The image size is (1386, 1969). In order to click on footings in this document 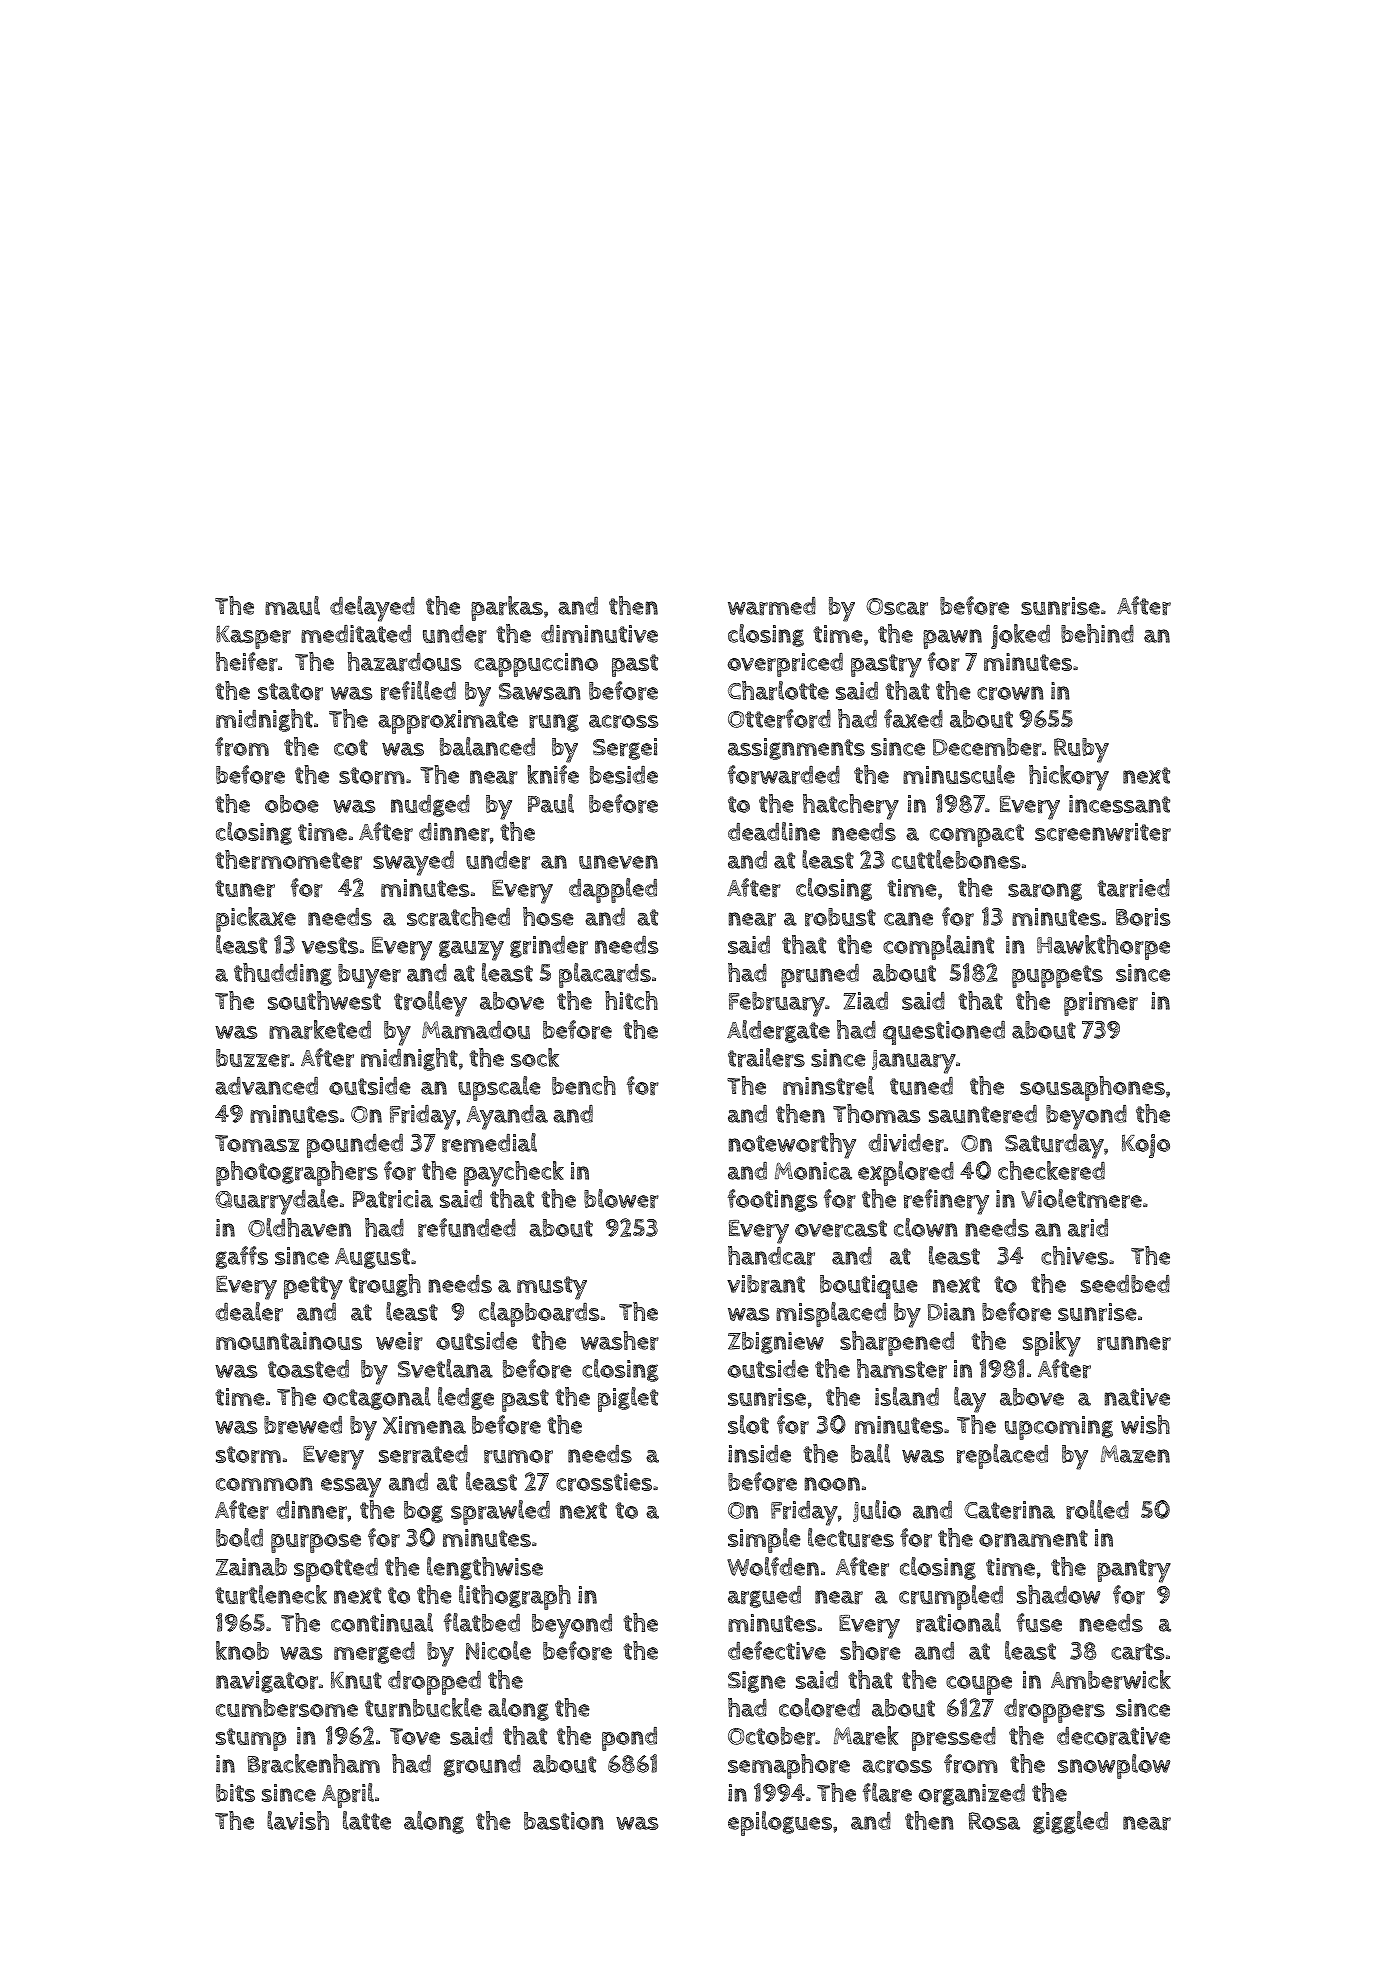, I will do `click(772, 1200)`.
